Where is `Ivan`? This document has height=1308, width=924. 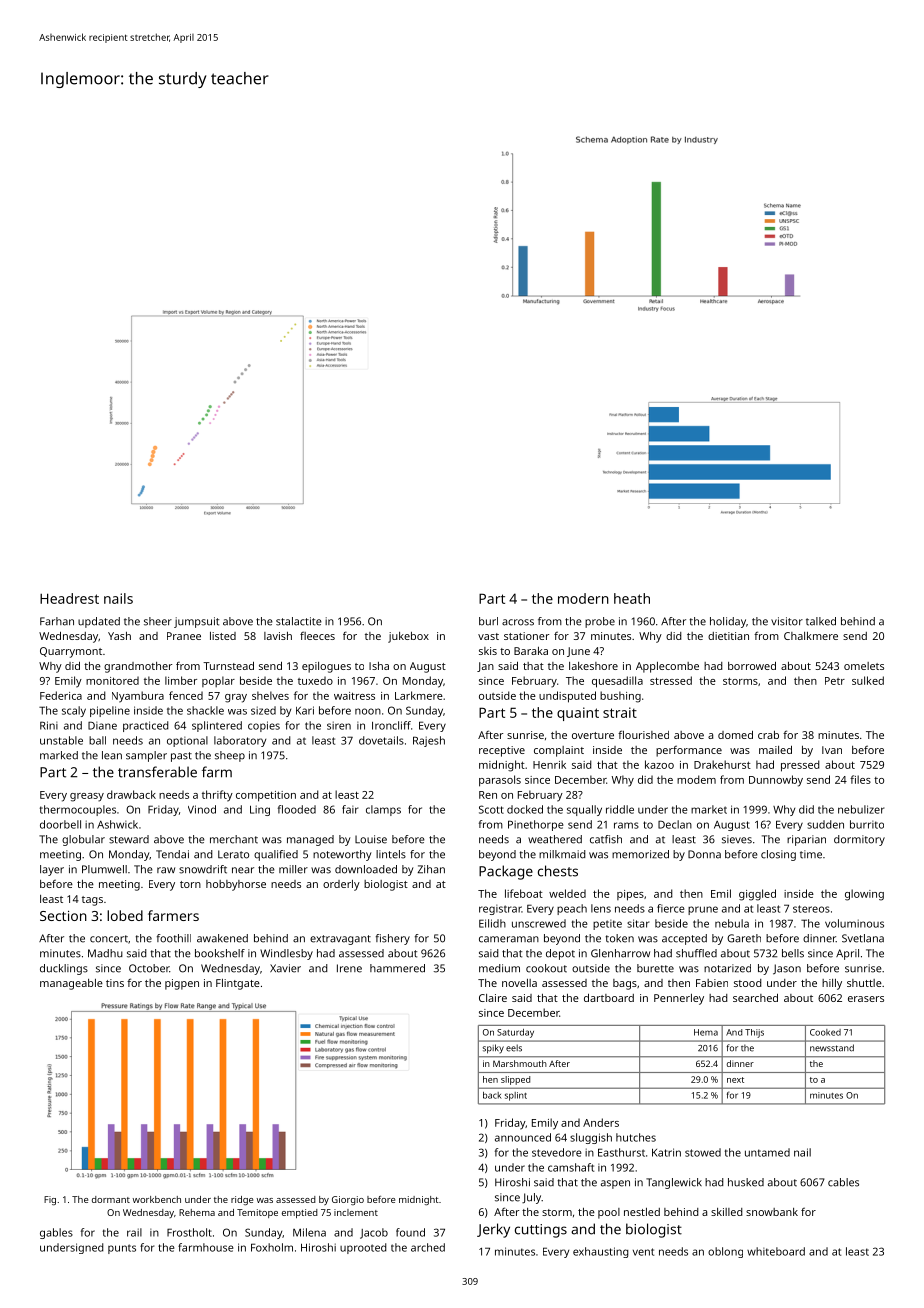
Ivan is located at coordinates (832, 750).
